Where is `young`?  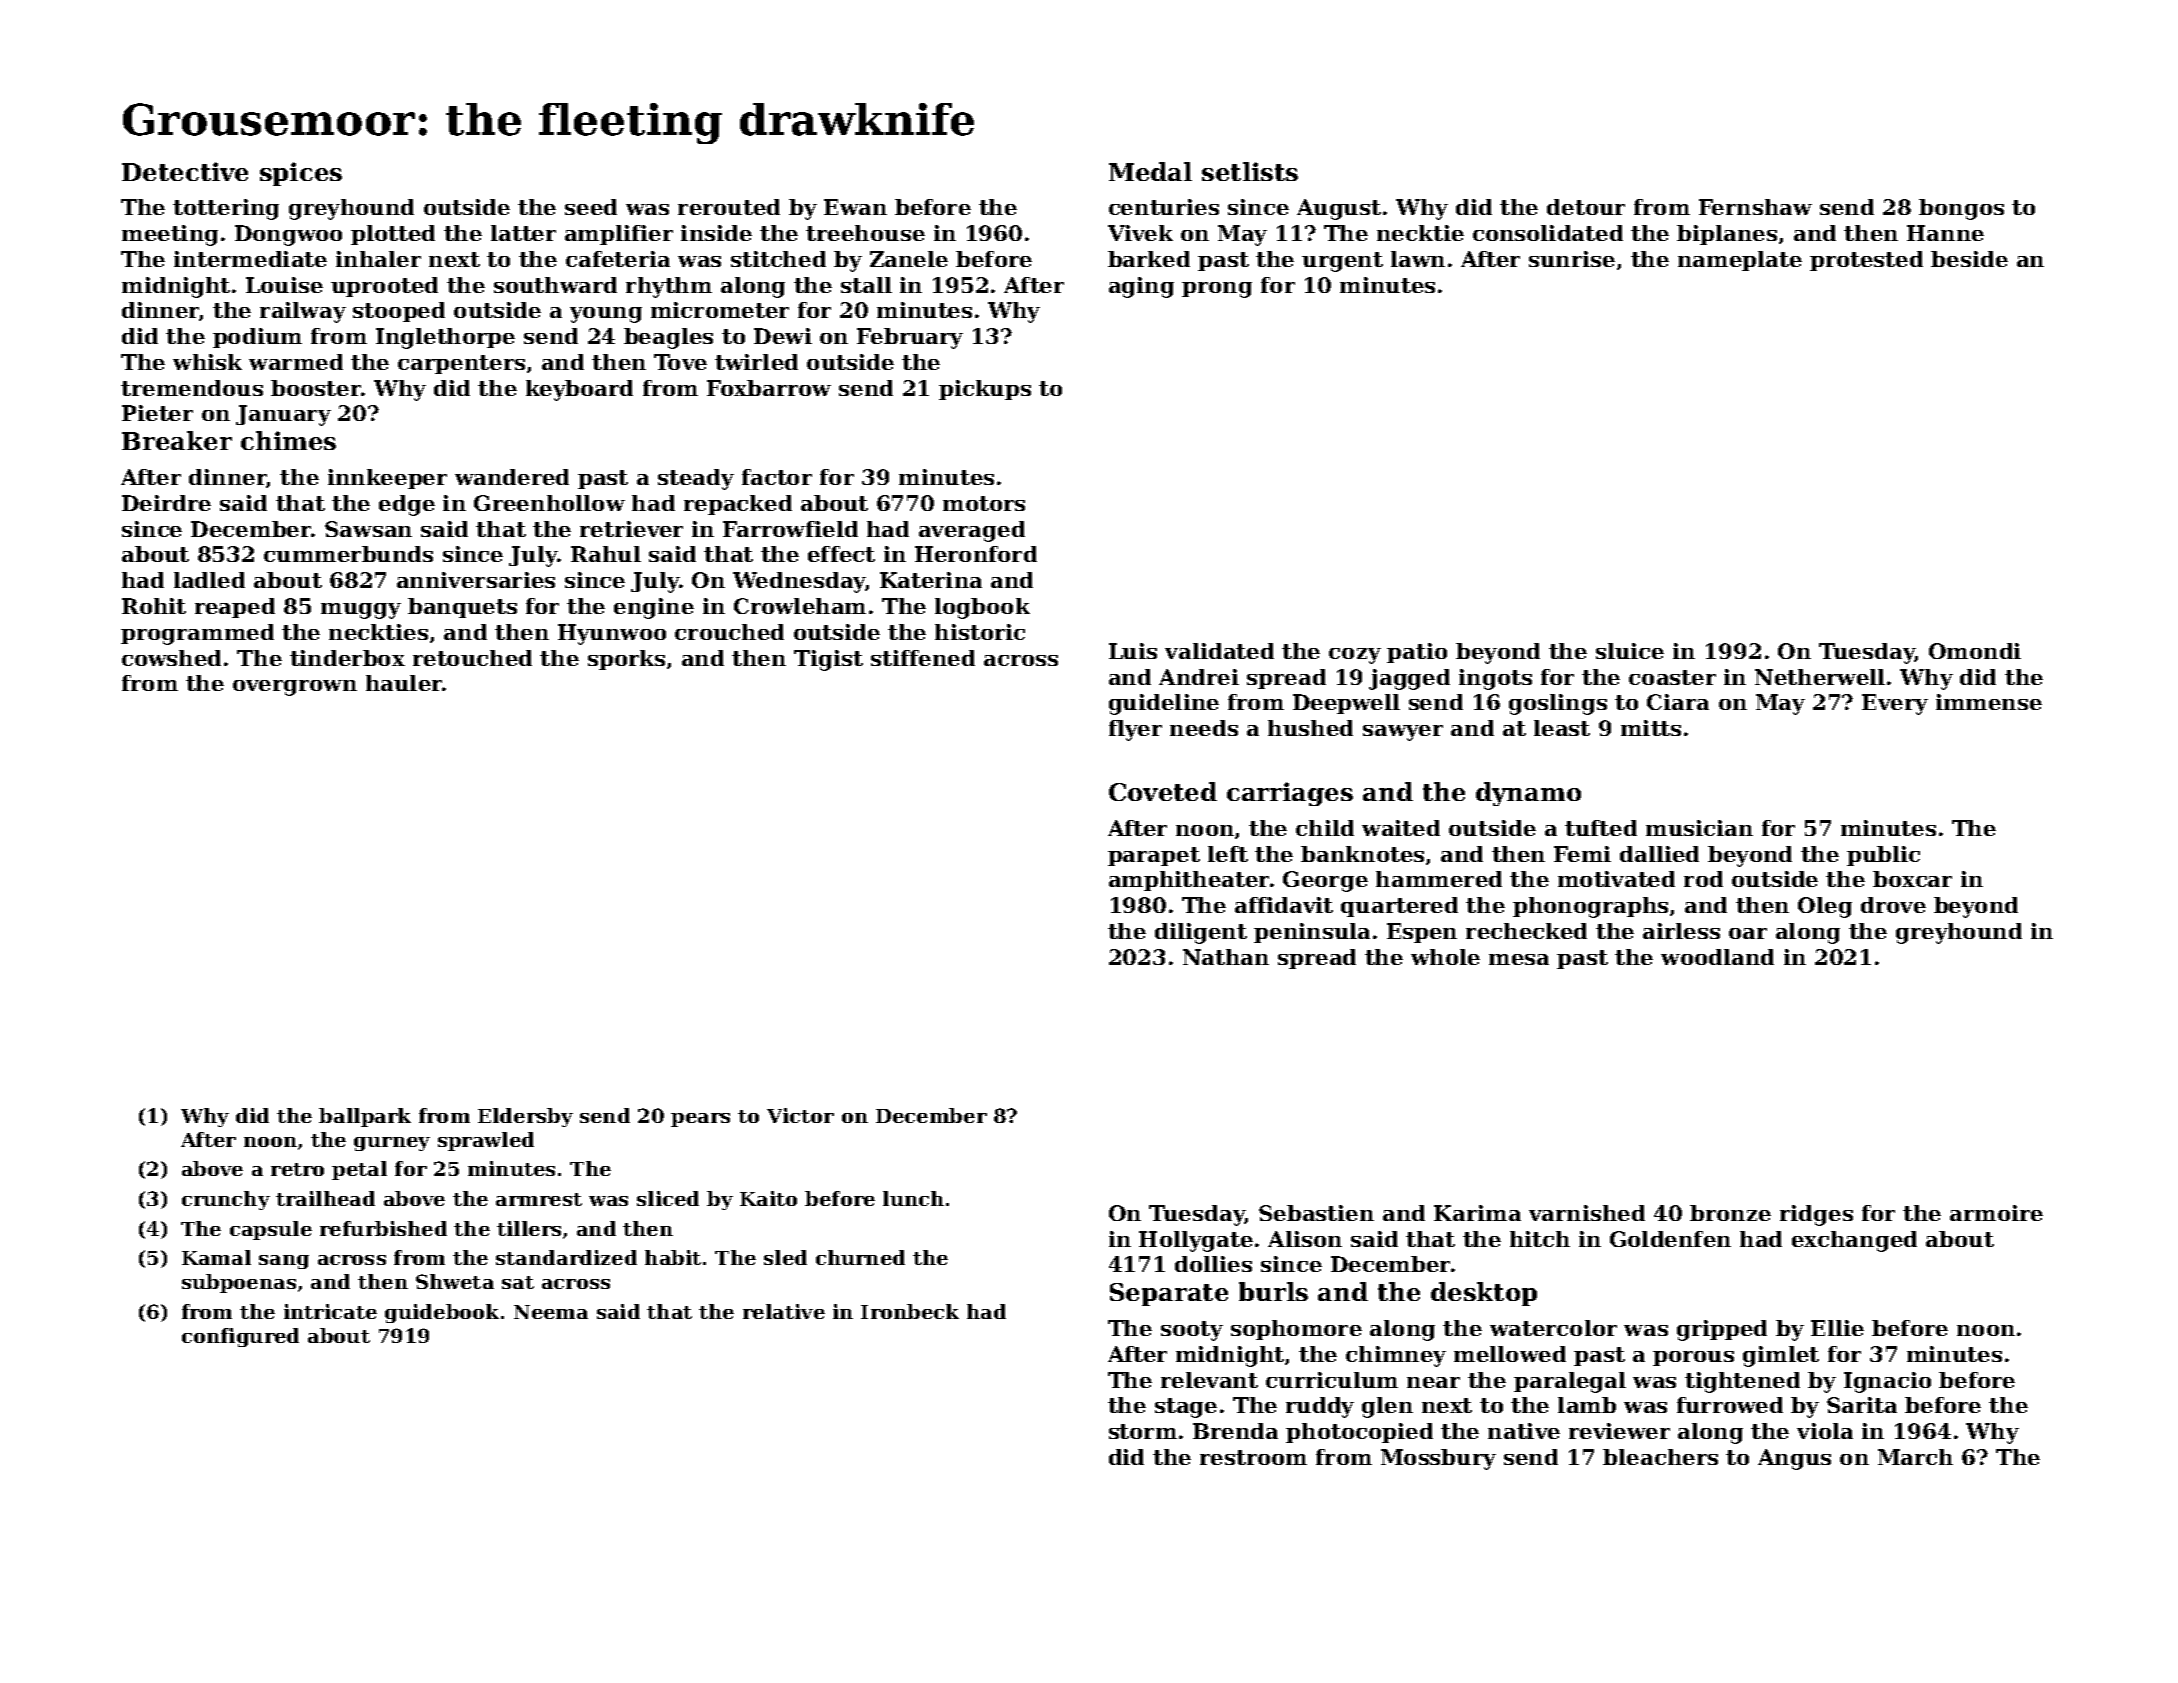 young is located at coordinates (606, 315).
